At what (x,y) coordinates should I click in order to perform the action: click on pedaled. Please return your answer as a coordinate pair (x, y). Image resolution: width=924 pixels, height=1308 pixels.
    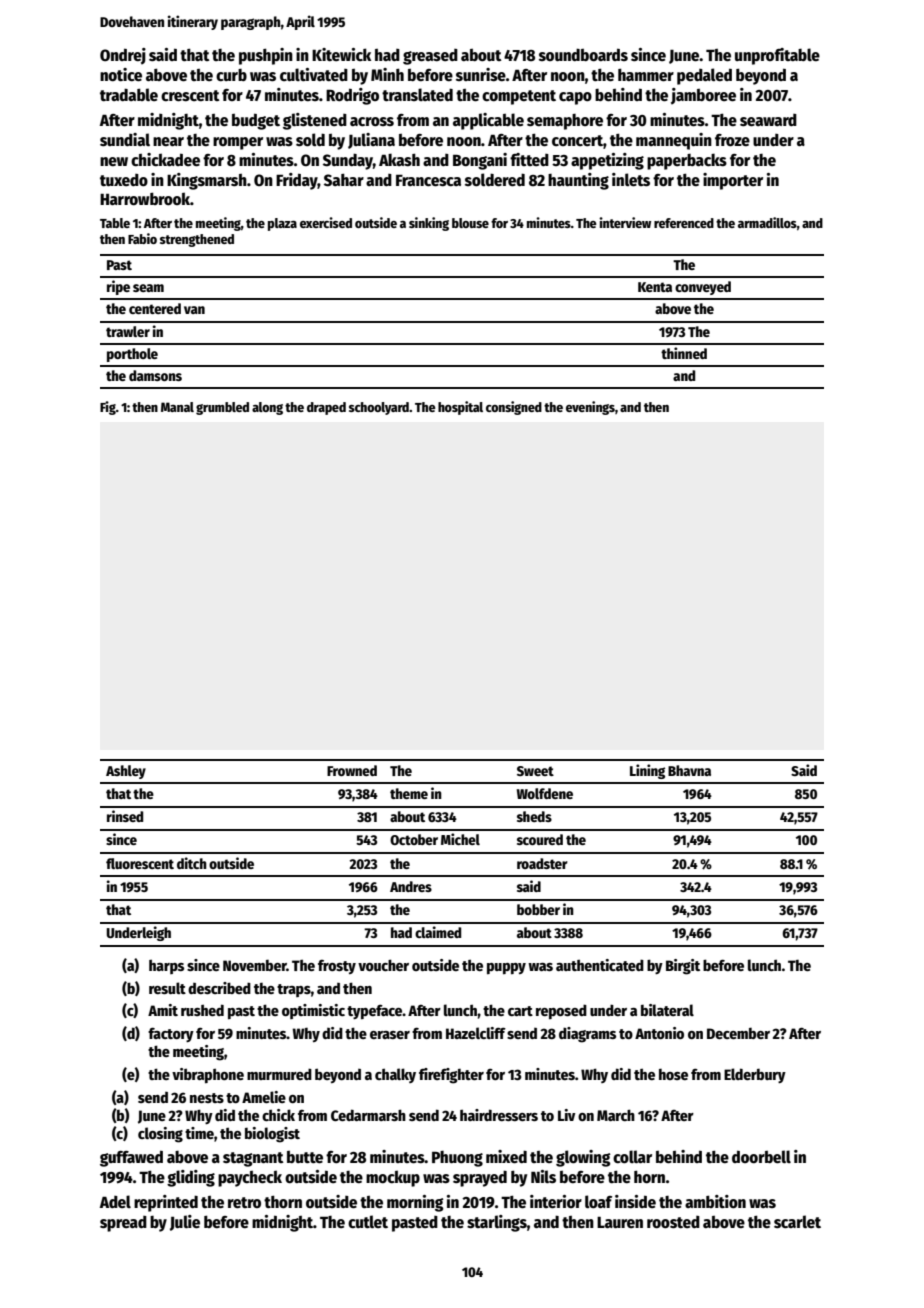
    Looking at the image, I should click on (704, 76).
